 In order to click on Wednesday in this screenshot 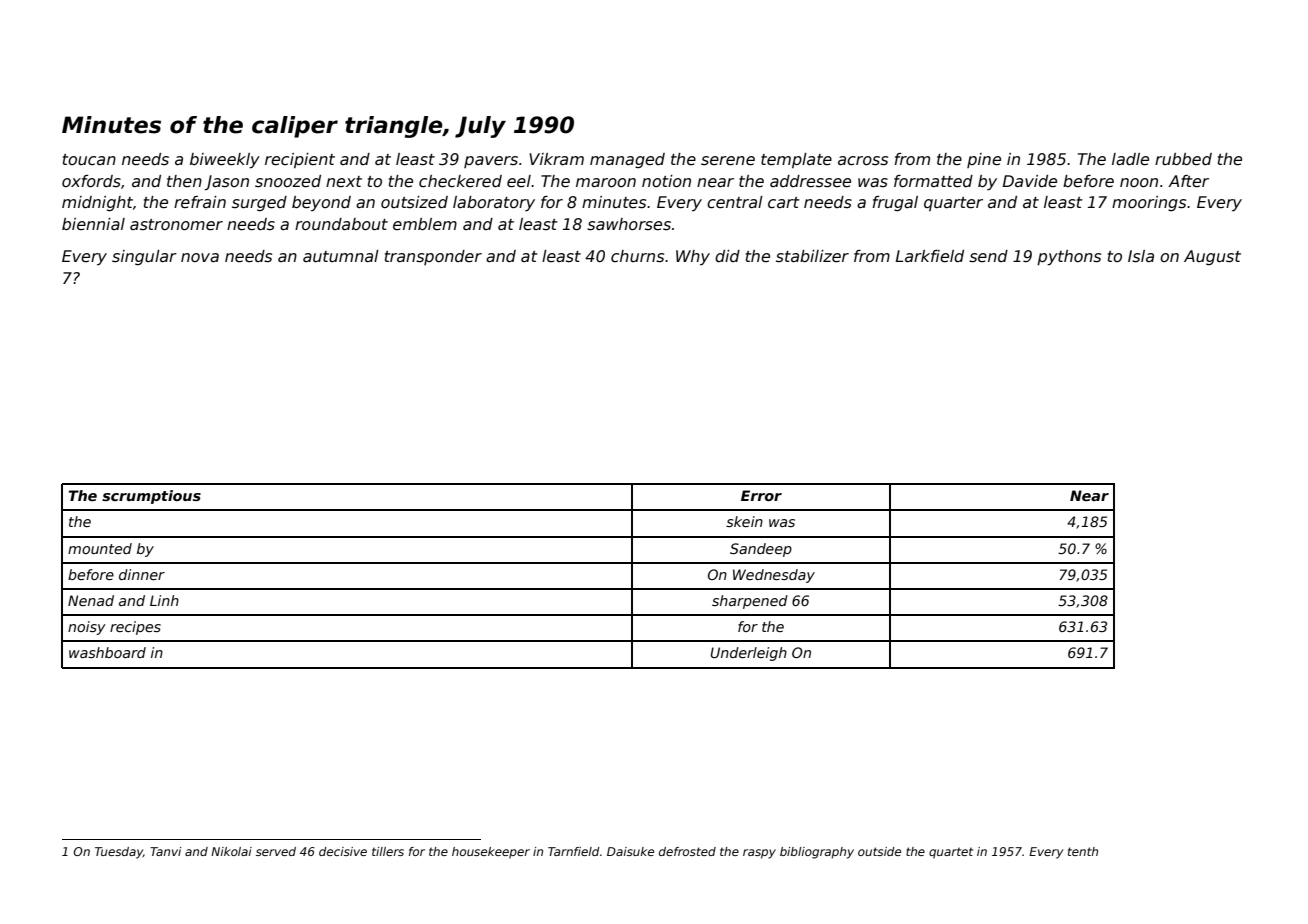, I will do `click(774, 576)`.
